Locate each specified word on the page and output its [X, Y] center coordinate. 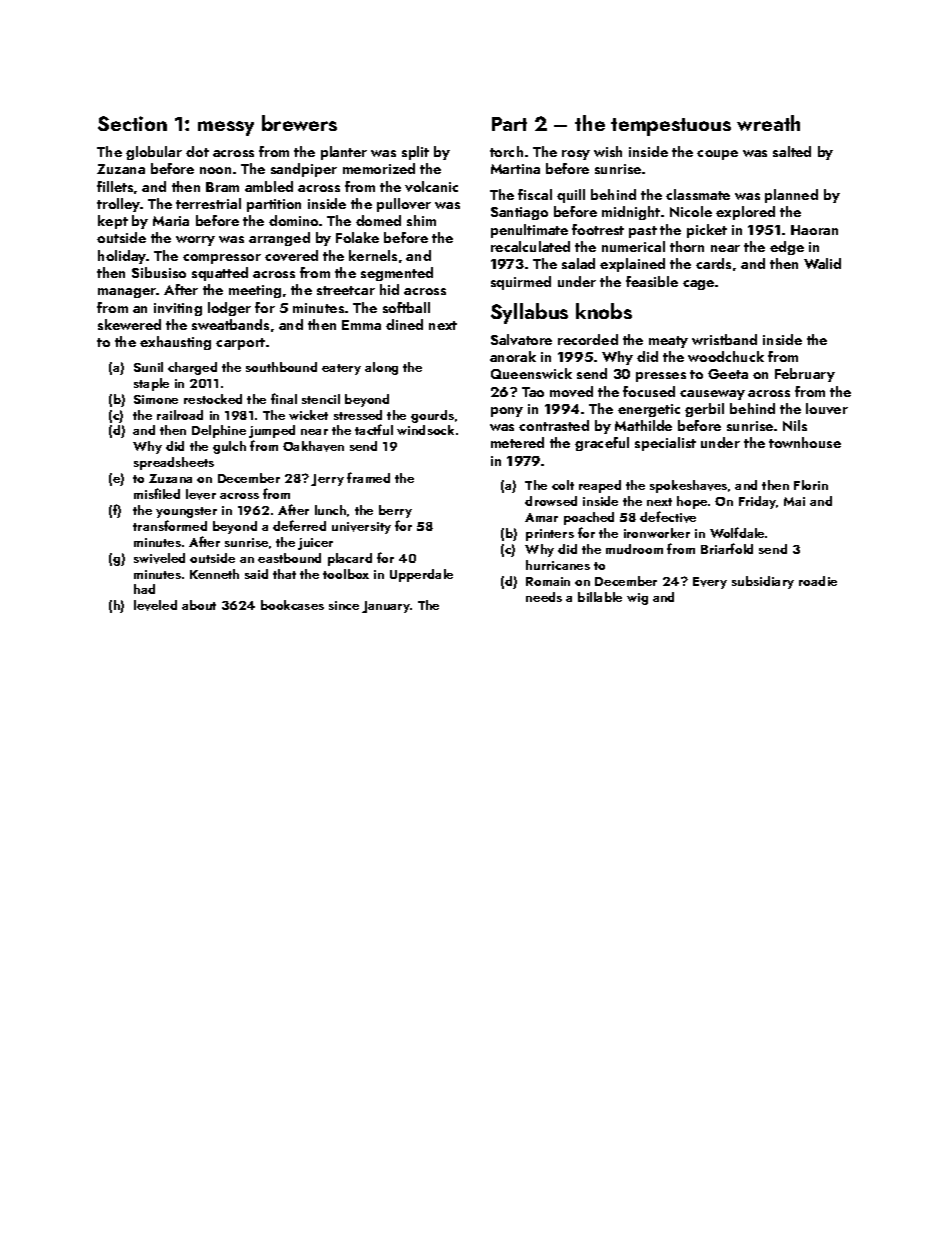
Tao [533, 392]
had [144, 589]
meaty [668, 342]
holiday [122, 257]
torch [506, 151]
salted [792, 151]
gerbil [704, 410]
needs [544, 597]
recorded [588, 339]
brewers [299, 123]
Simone [156, 399]
